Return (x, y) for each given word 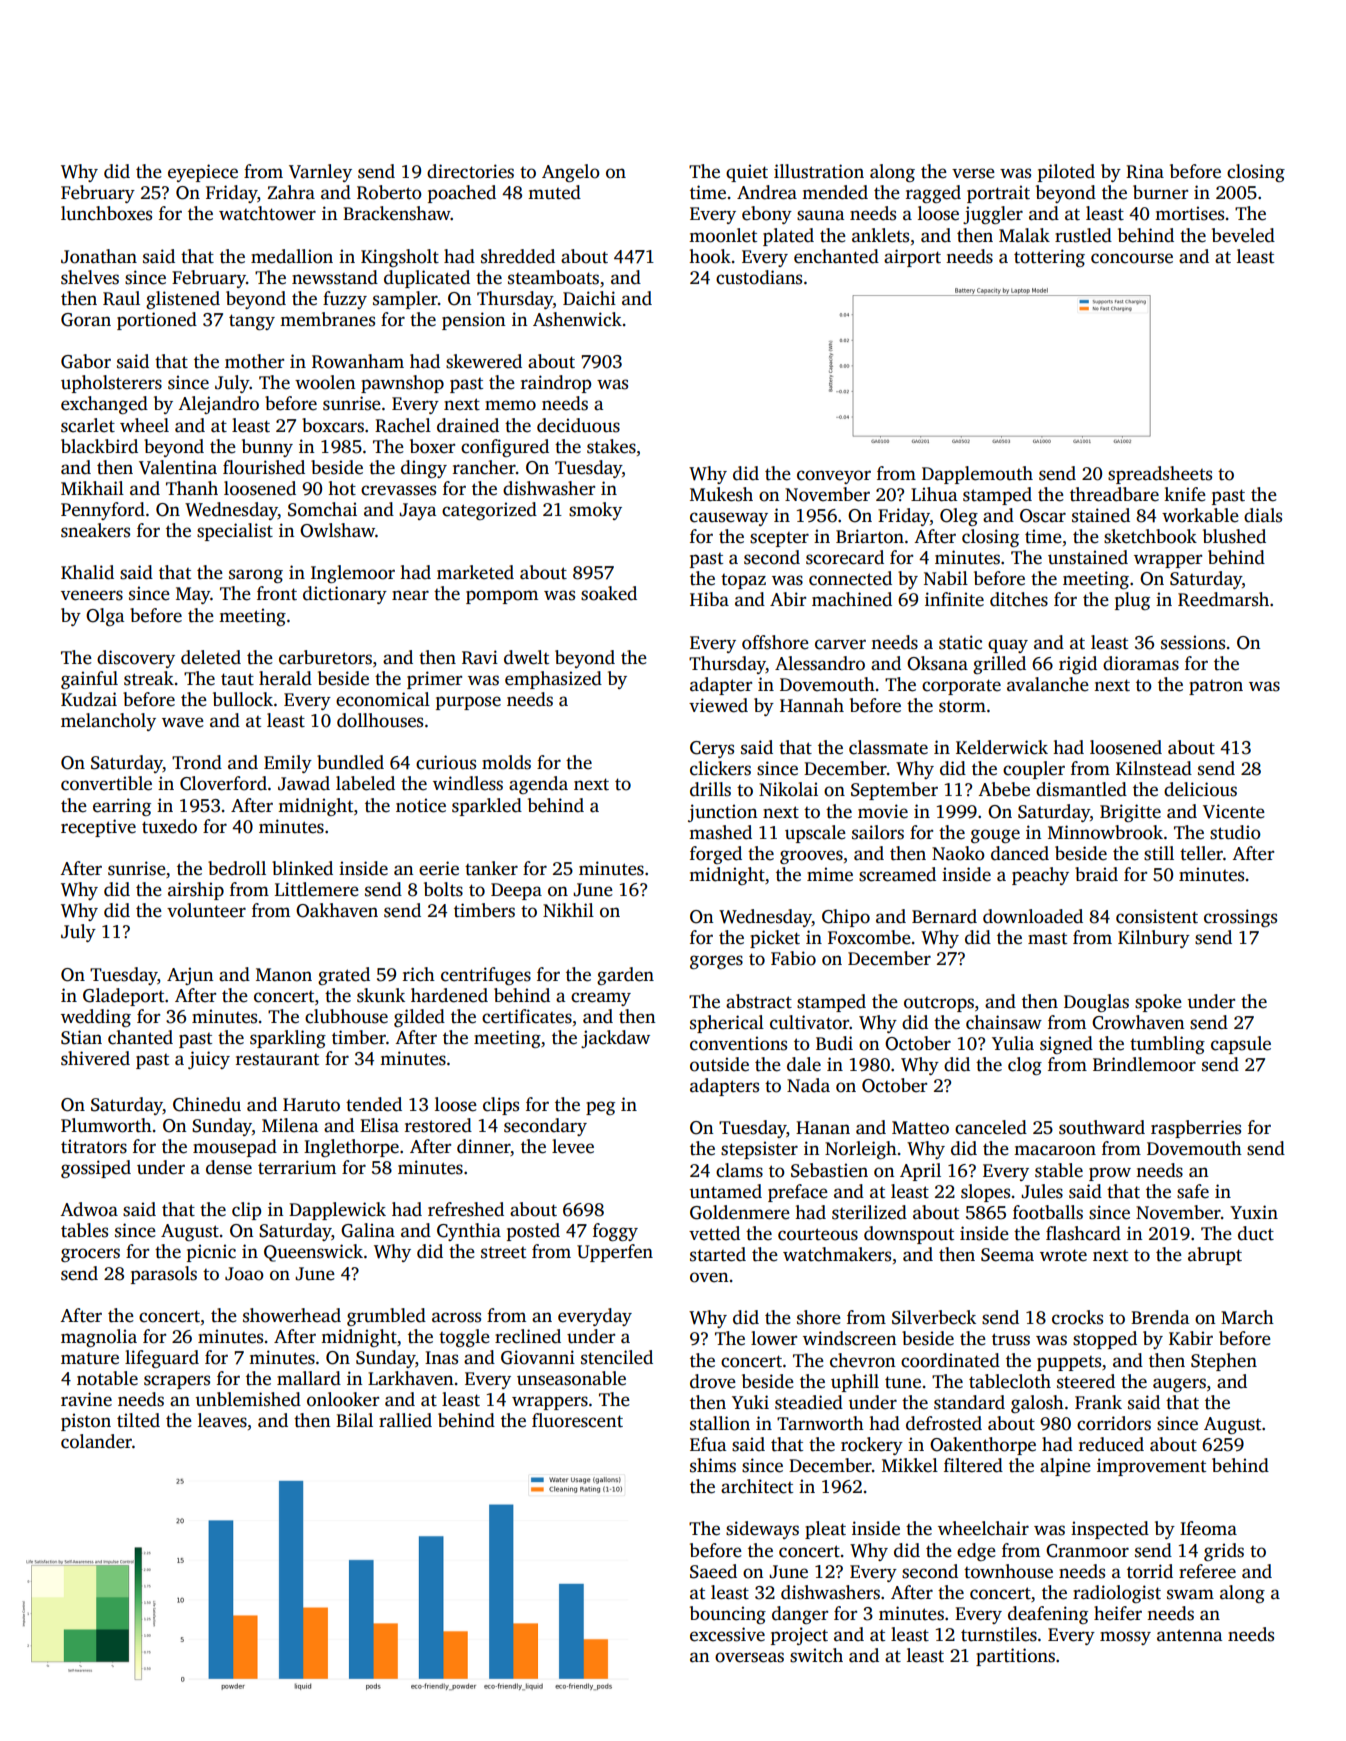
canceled (991, 1127)
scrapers (177, 1382)
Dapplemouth (977, 475)
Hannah (812, 705)
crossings (1240, 918)
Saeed (713, 1571)
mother (254, 361)
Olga (105, 617)
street (503, 1253)
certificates (527, 1016)
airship (196, 891)
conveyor (834, 477)
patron (1216, 687)
